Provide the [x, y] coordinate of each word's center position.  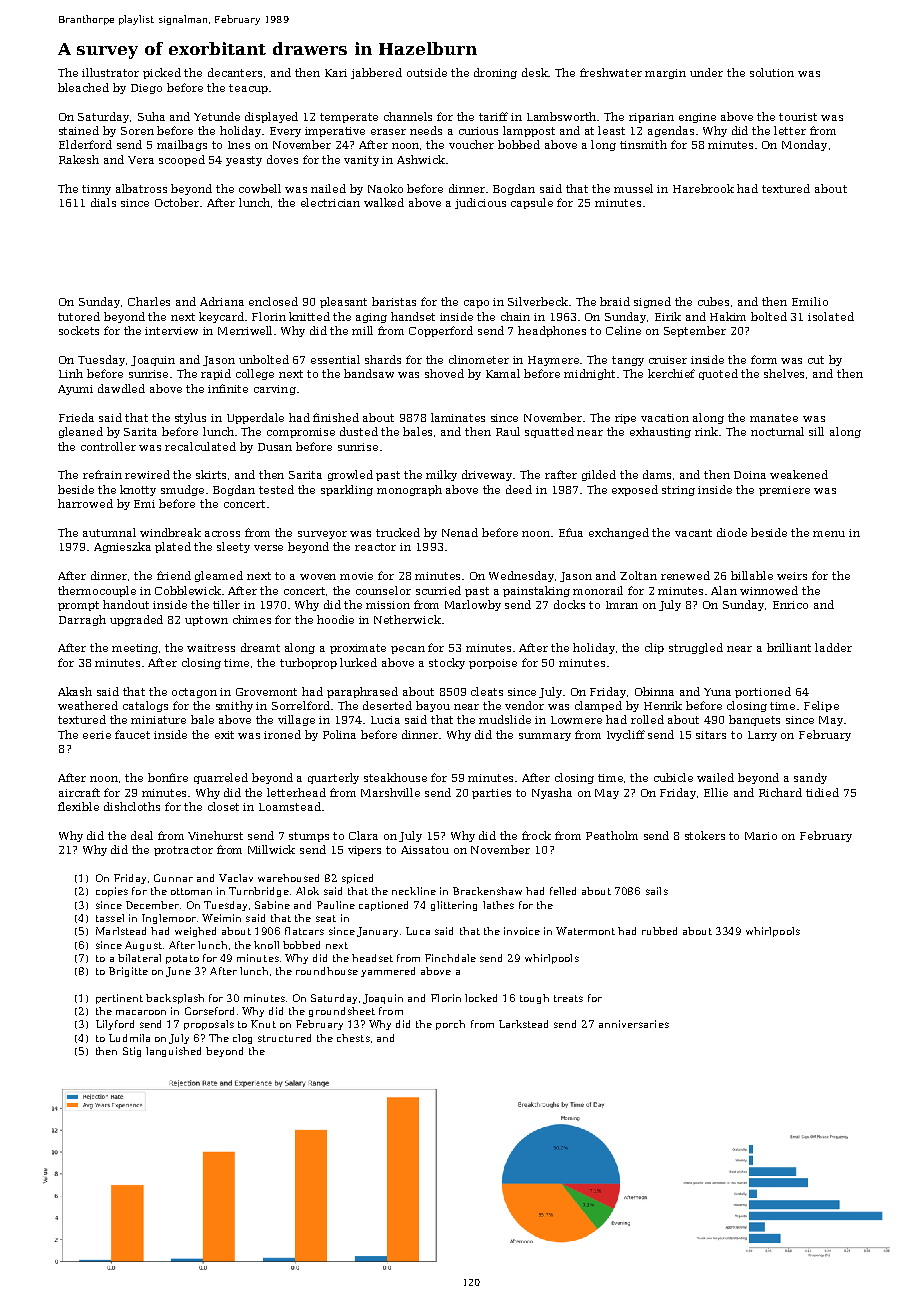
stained [79, 130]
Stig [132, 1052]
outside [427, 72]
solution [772, 72]
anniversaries [634, 1024]
